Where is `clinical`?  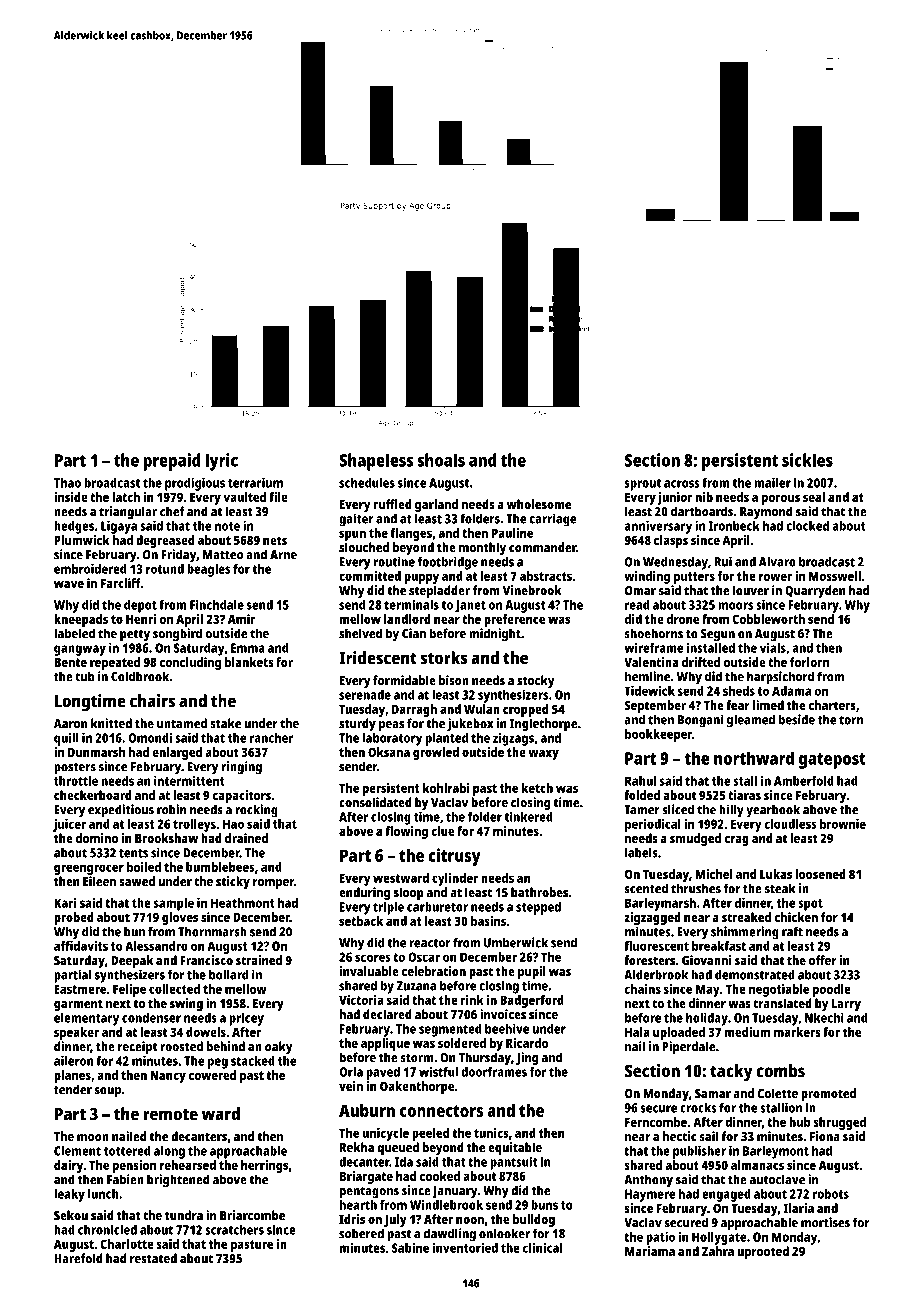 clinical is located at coordinates (543, 1248).
